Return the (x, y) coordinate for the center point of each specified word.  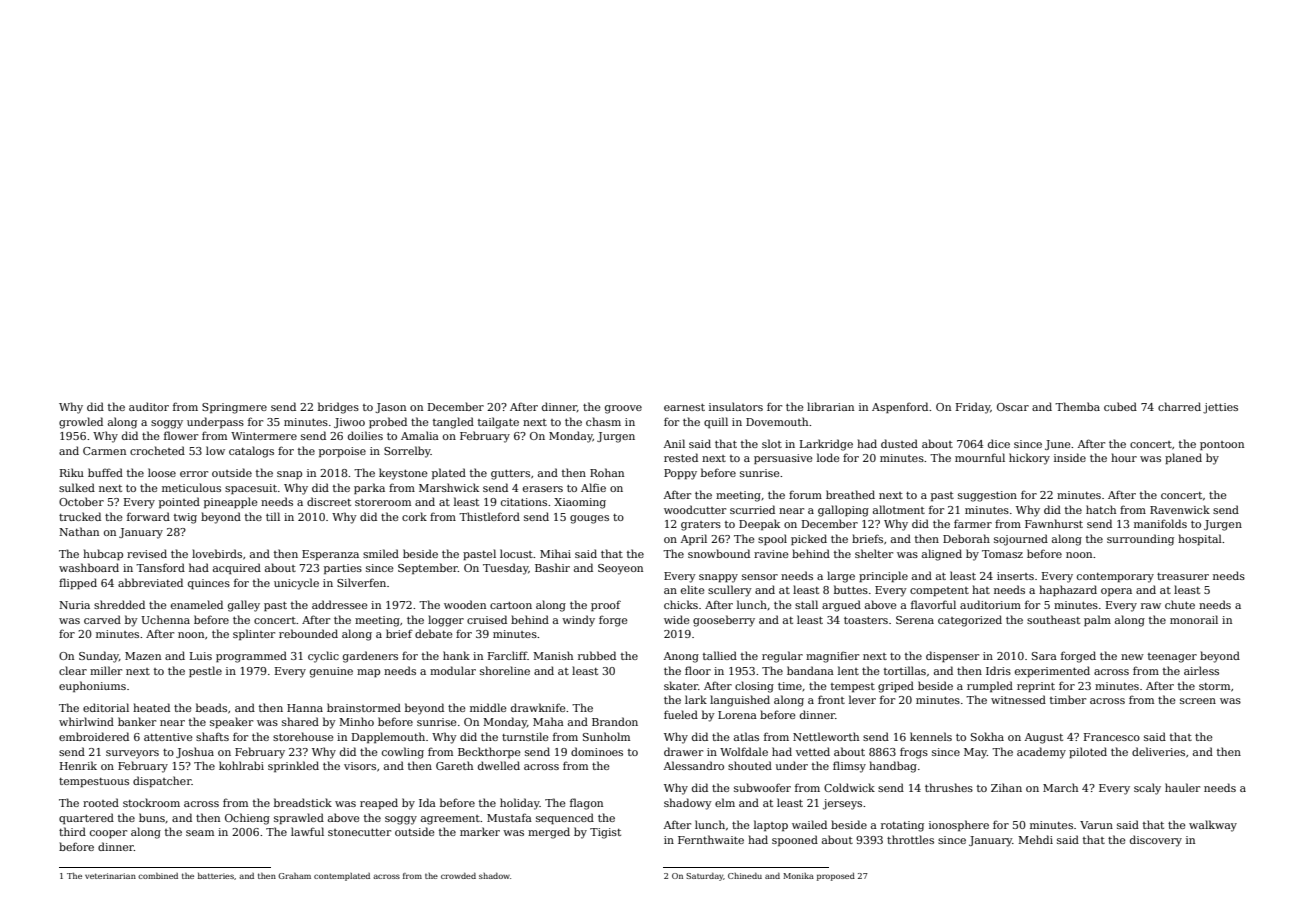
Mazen (143, 656)
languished (740, 701)
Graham (294, 876)
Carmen (104, 451)
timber (1068, 699)
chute (1180, 604)
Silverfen (361, 582)
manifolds (1160, 523)
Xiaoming (580, 503)
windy (578, 621)
